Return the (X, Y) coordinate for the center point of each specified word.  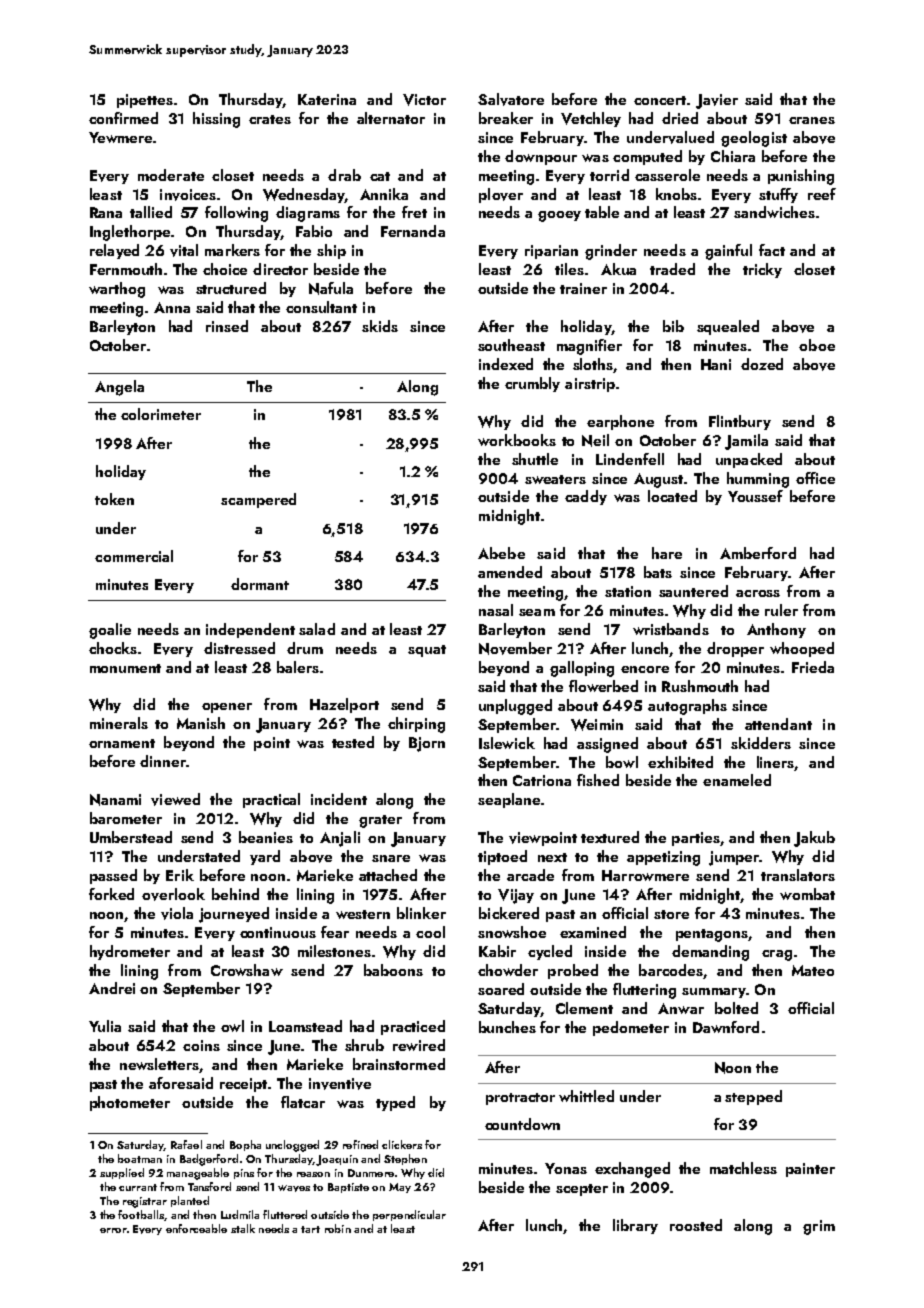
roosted (696, 1225)
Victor (424, 100)
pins (244, 1174)
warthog (117, 290)
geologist (754, 139)
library (635, 1226)
